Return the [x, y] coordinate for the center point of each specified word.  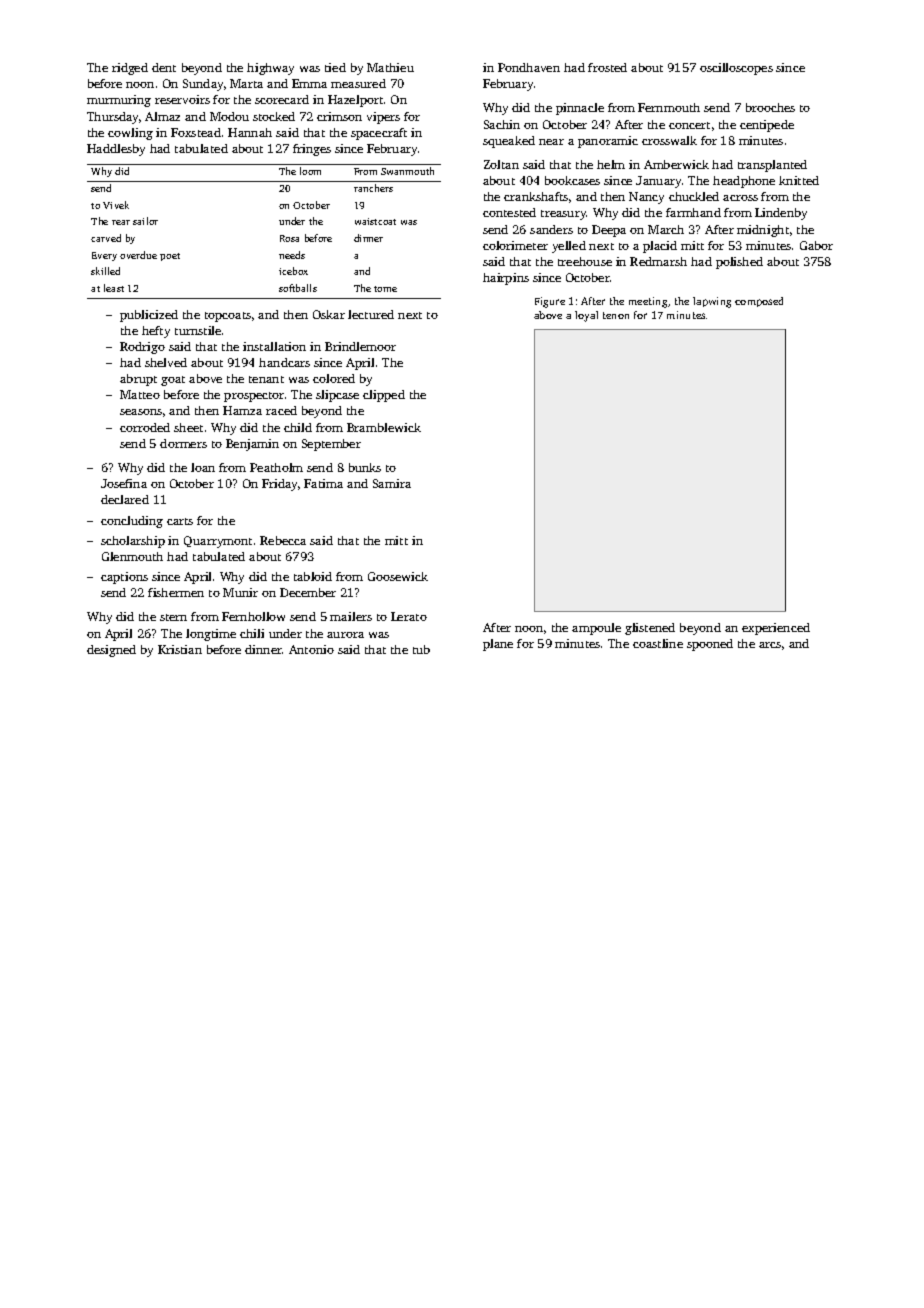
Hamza [242, 410]
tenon [616, 315]
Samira [392, 483]
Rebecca [283, 540]
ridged [130, 69]
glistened [650, 629]
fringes [312, 150]
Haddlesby [116, 150]
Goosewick [398, 576]
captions [124, 578]
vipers [383, 118]
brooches [770, 107]
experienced [776, 629]
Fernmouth [669, 107]
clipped [384, 396]
